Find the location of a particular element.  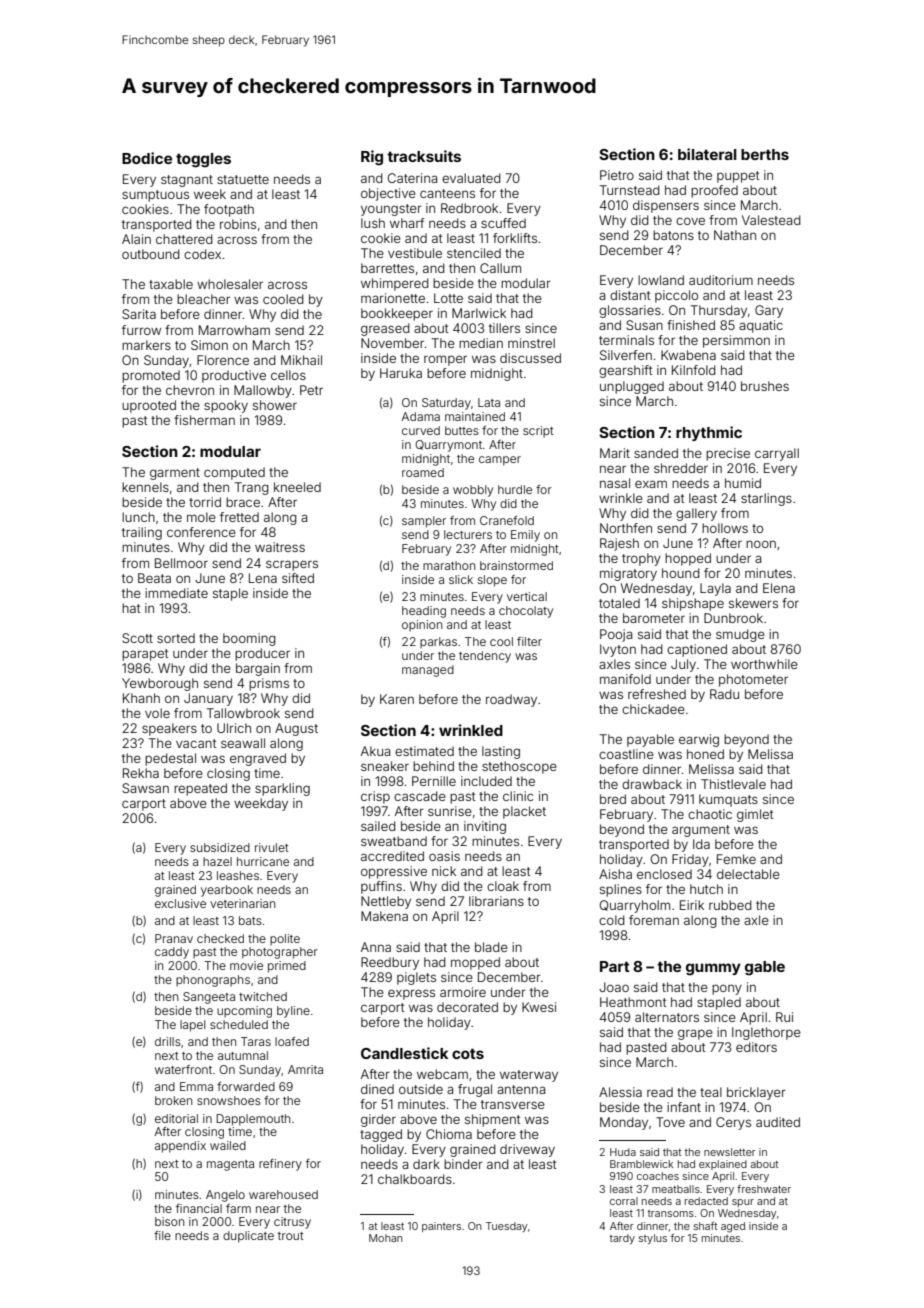

Rig is located at coordinates (372, 158).
